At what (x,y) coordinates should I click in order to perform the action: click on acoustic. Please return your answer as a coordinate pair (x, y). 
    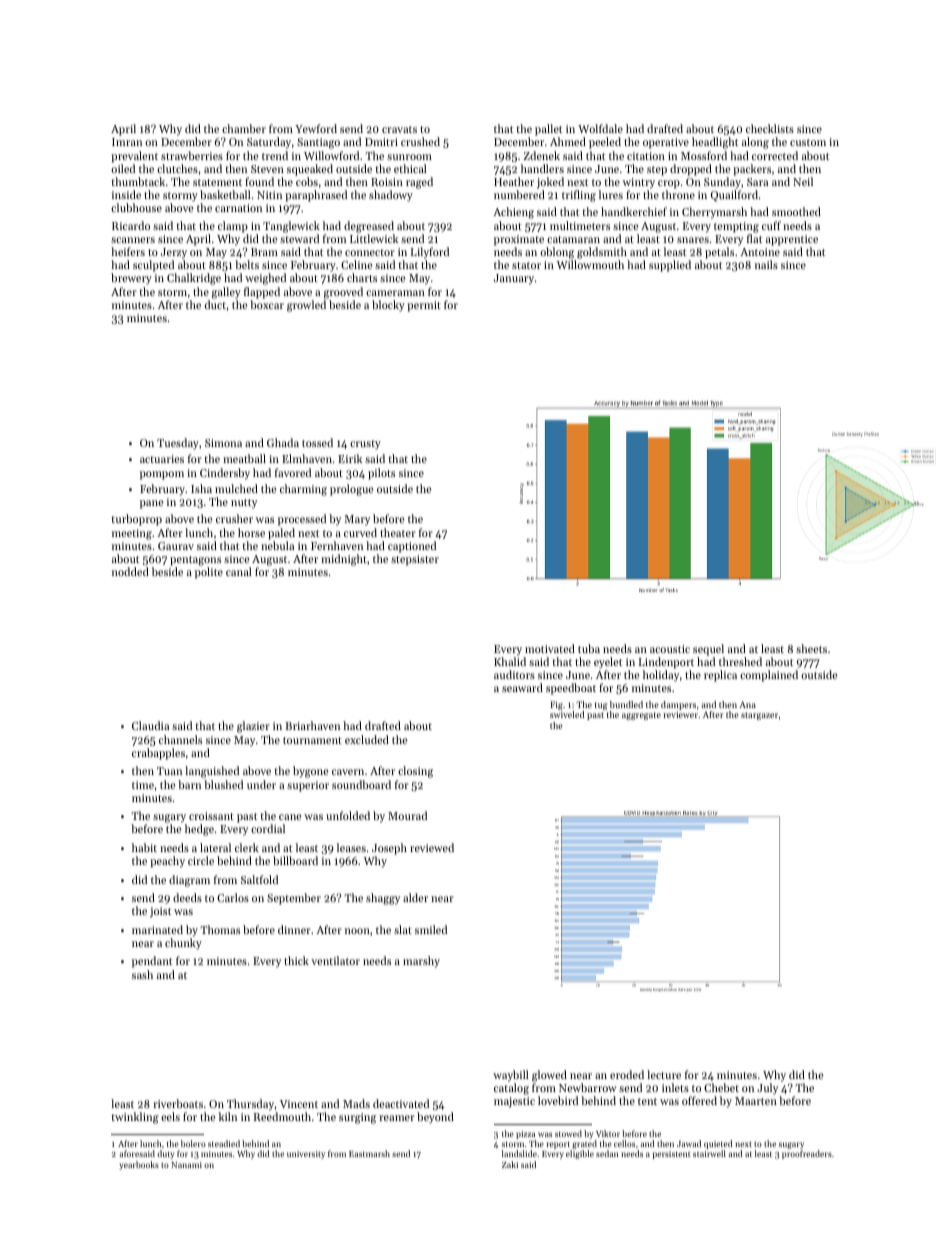
    Looking at the image, I should click on (670, 649).
